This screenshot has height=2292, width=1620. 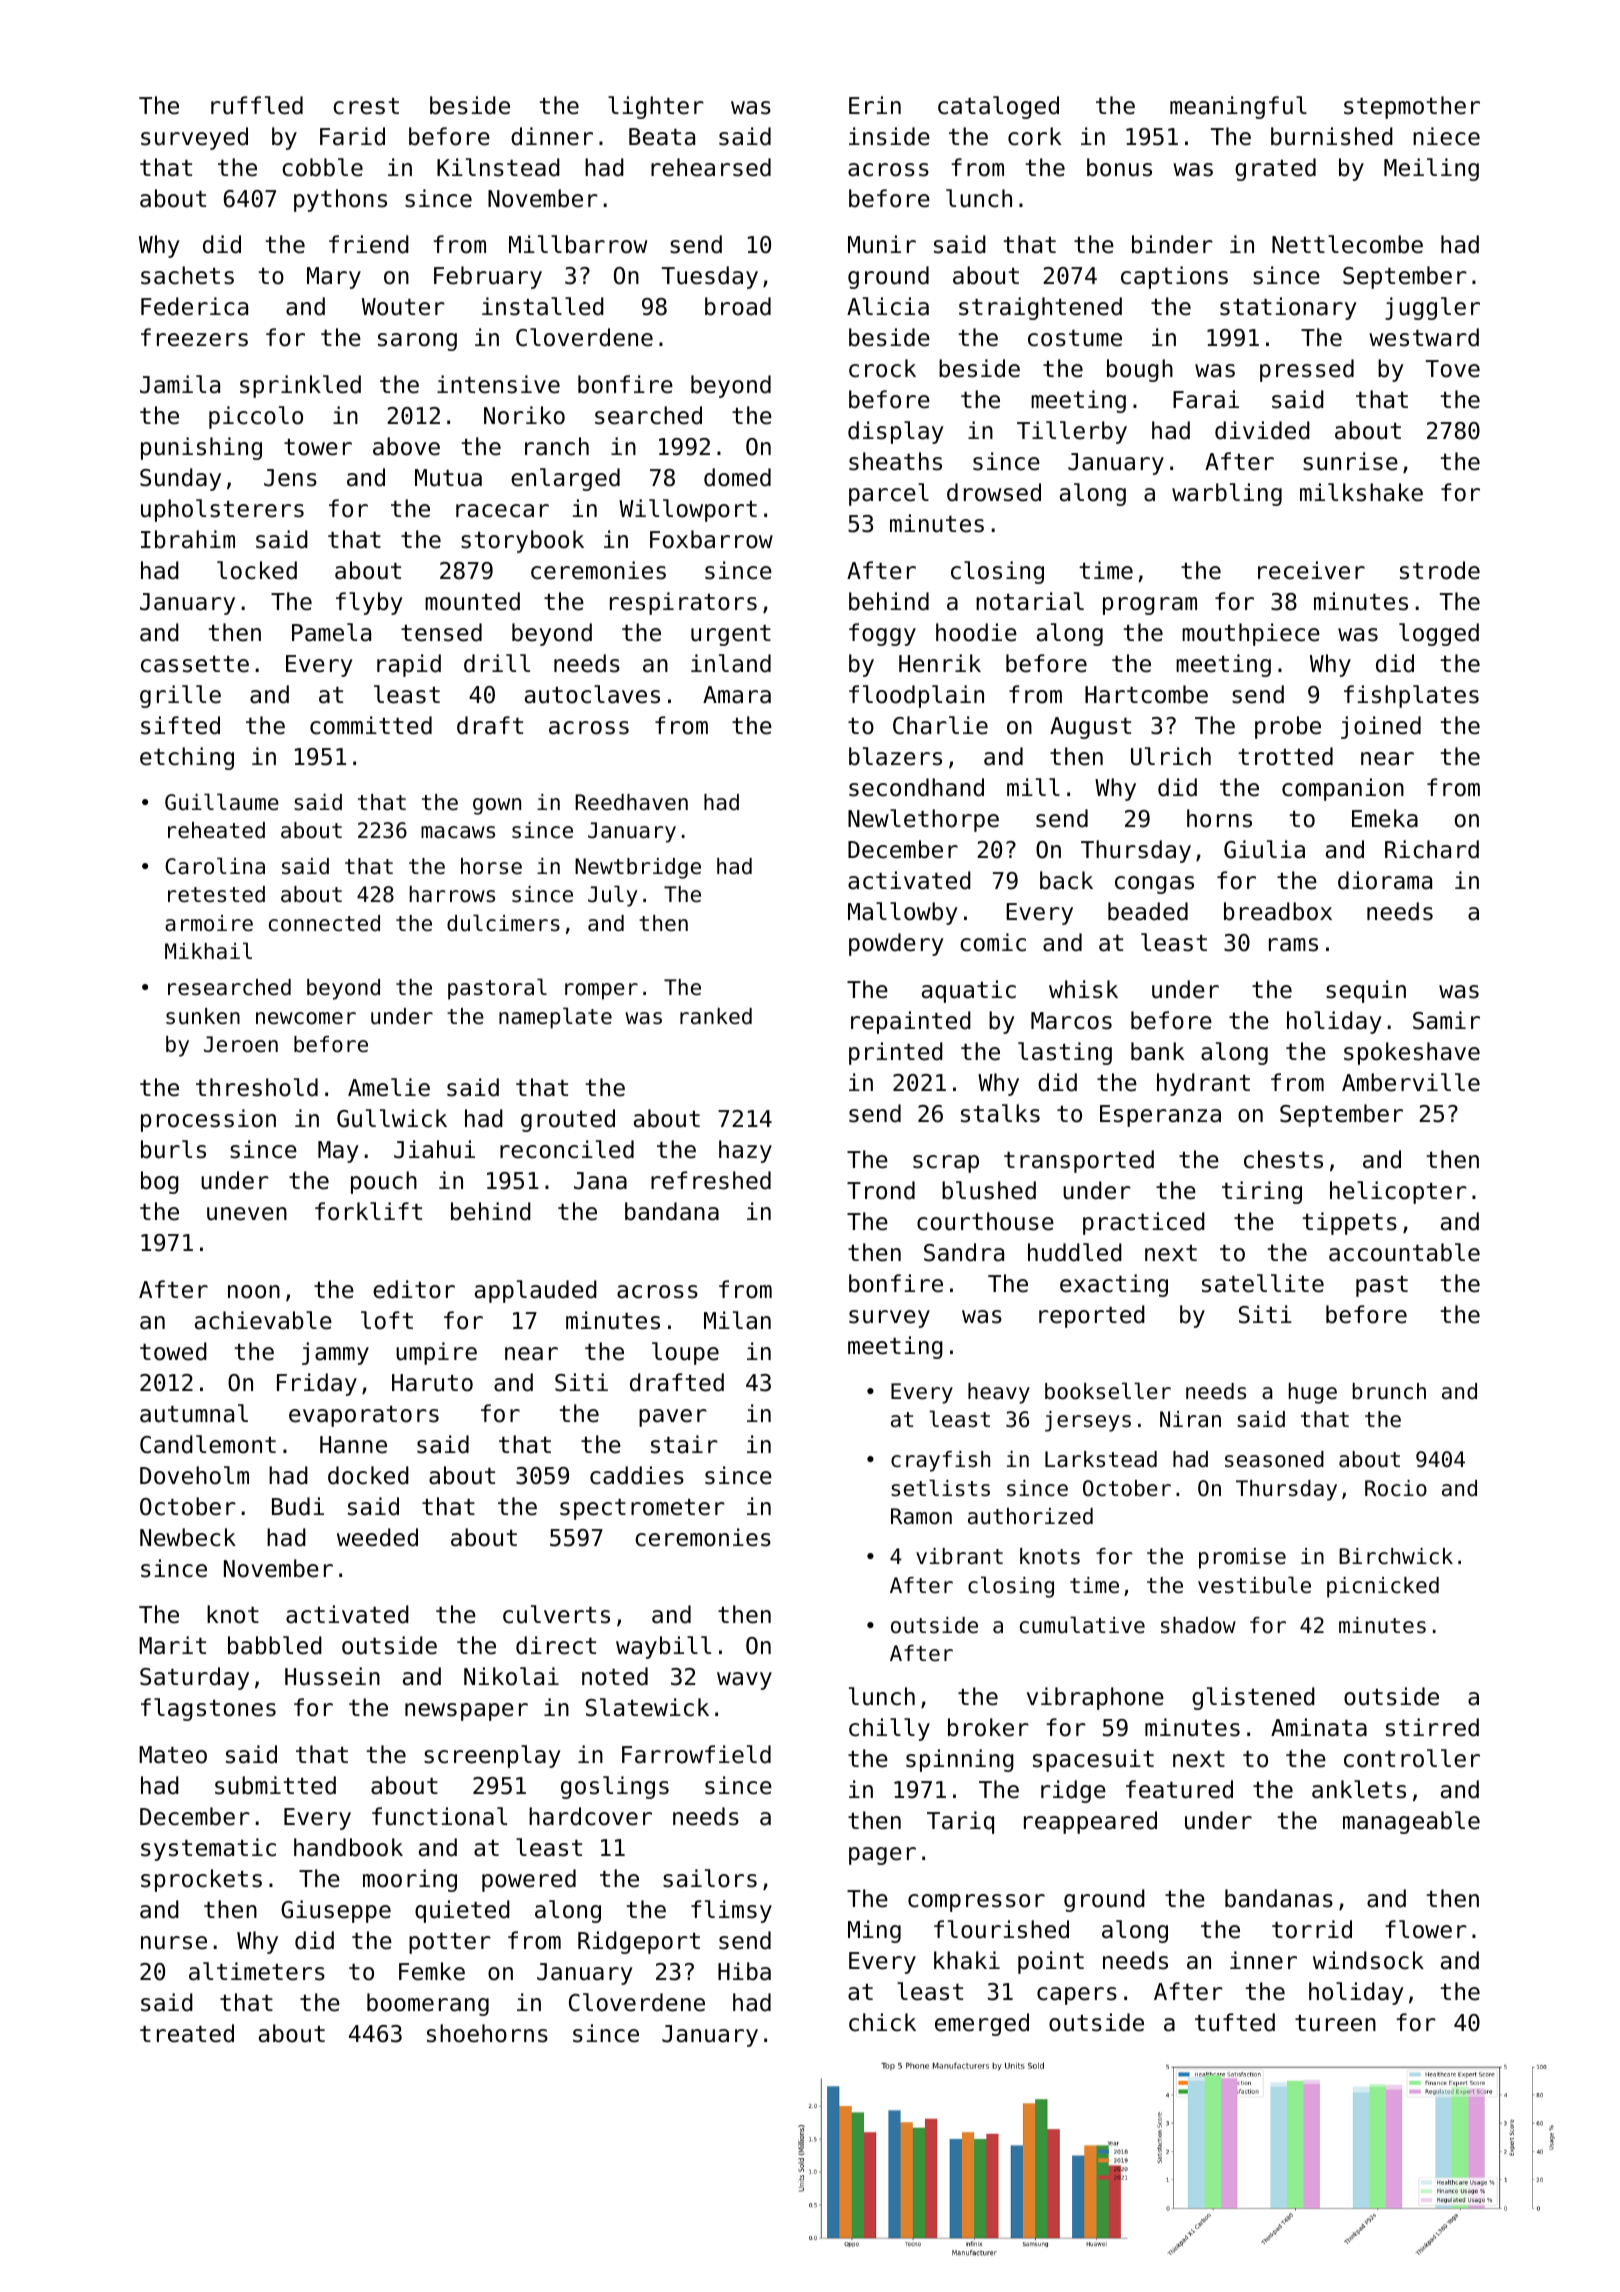 What do you see at coordinates (1368, 1960) in the screenshot?
I see `windsock` at bounding box center [1368, 1960].
